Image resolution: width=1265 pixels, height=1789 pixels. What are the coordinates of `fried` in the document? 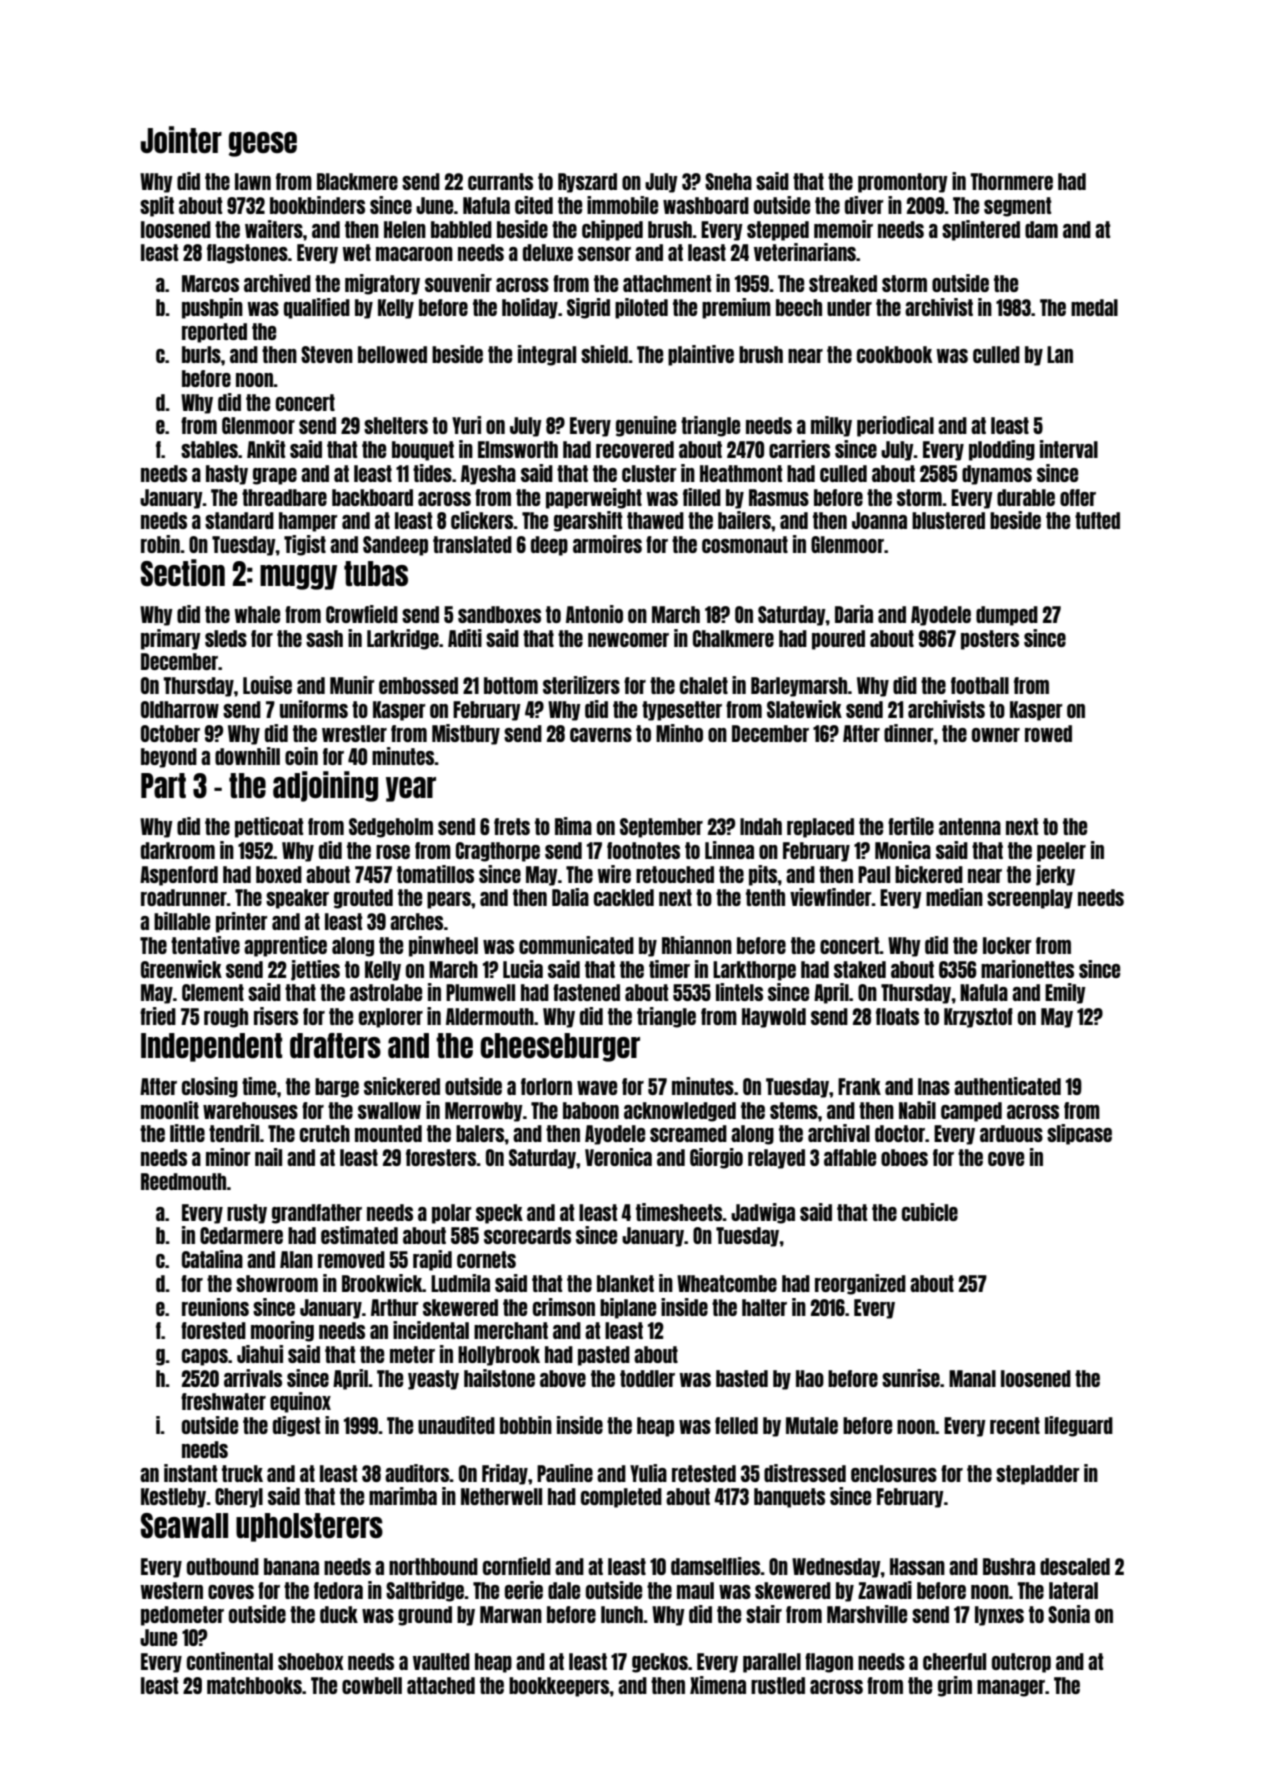 It's located at (158, 1016).
